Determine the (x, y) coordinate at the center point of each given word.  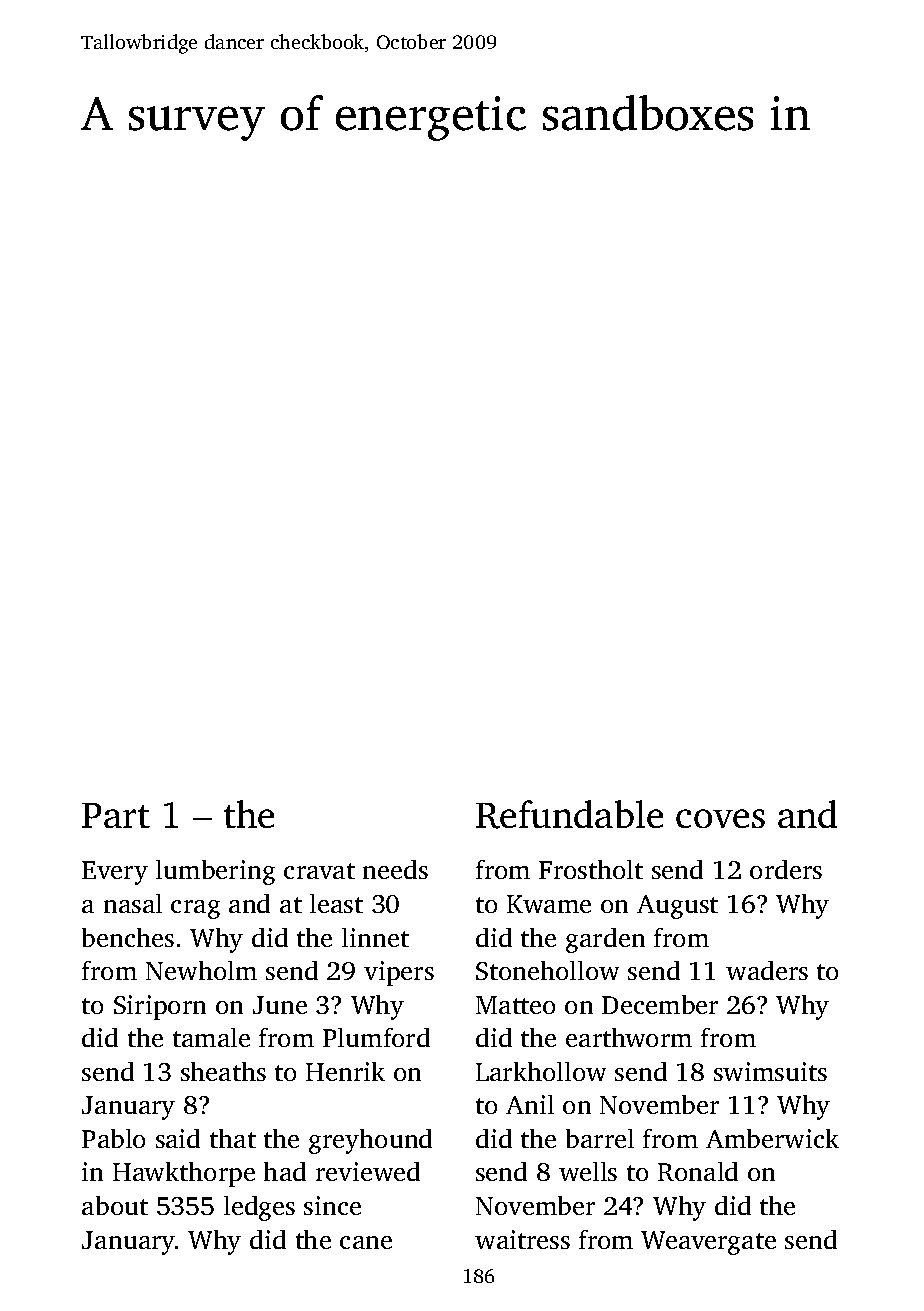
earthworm (629, 1037)
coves (720, 818)
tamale (211, 1037)
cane (366, 1242)
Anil (530, 1104)
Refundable (569, 814)
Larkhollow (541, 1071)
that (233, 1138)
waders (767, 970)
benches (128, 937)
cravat (319, 871)
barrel (600, 1138)
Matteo (515, 1005)
